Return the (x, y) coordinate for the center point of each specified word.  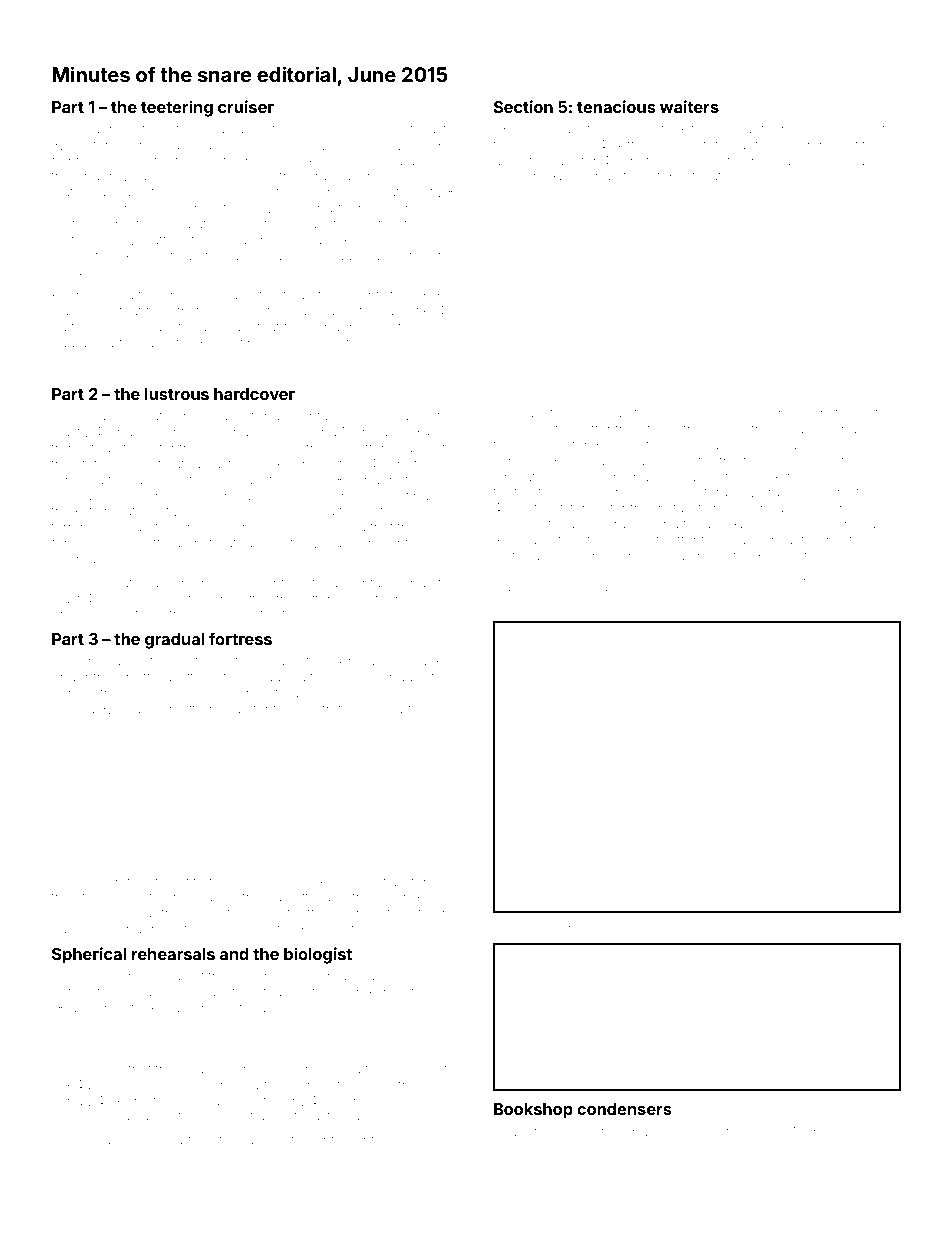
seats (876, 129)
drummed (82, 614)
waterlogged (91, 193)
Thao (525, 144)
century (742, 581)
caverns (608, 929)
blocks (108, 1085)
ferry (617, 593)
